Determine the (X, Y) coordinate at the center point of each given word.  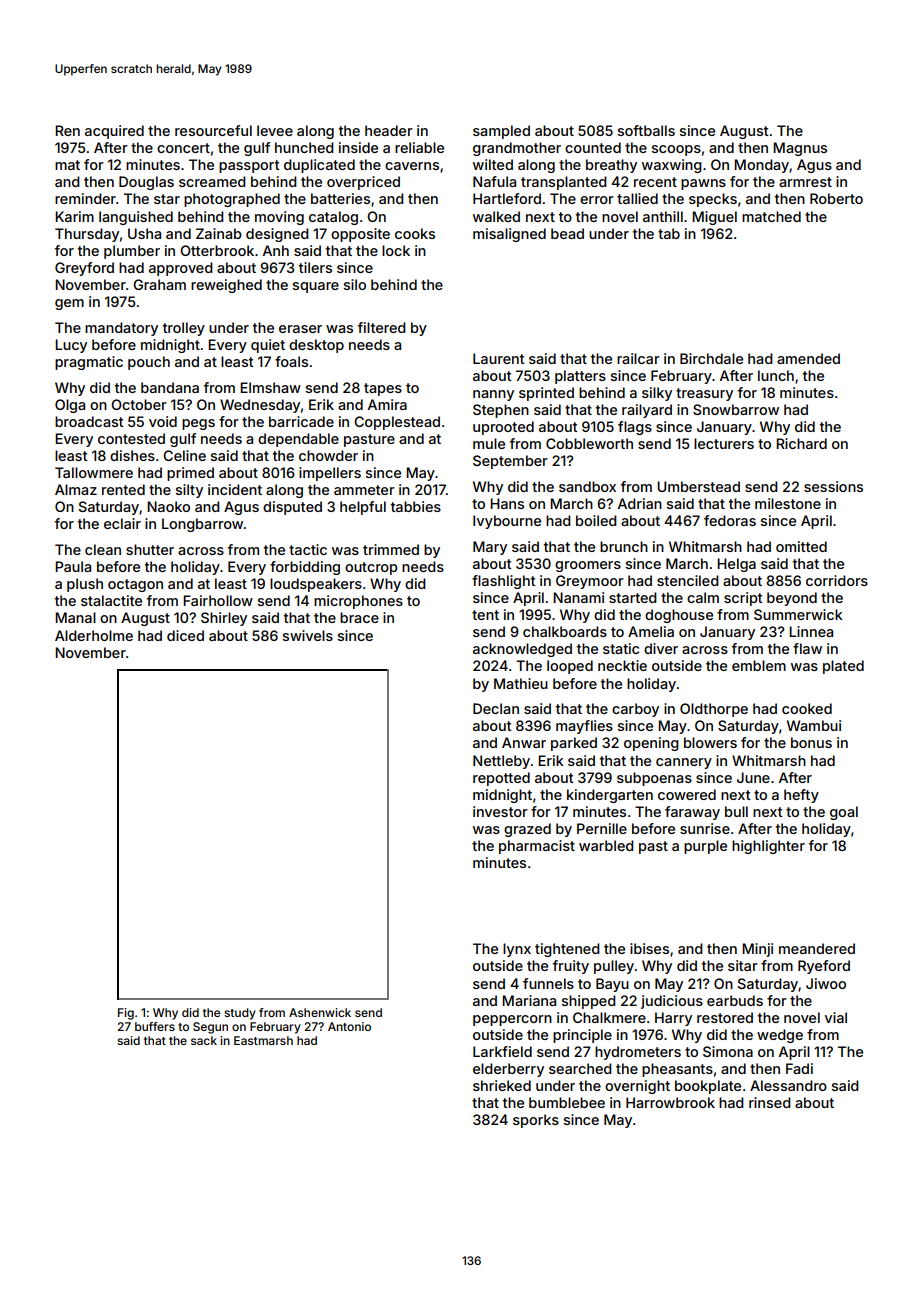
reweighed (226, 286)
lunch (776, 375)
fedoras (730, 520)
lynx (517, 950)
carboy (635, 710)
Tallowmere (94, 472)
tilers (315, 267)
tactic (308, 549)
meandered (817, 948)
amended (808, 358)
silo (355, 284)
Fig (126, 1014)
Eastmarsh (263, 1040)
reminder (85, 198)
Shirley (224, 619)
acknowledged (522, 650)
